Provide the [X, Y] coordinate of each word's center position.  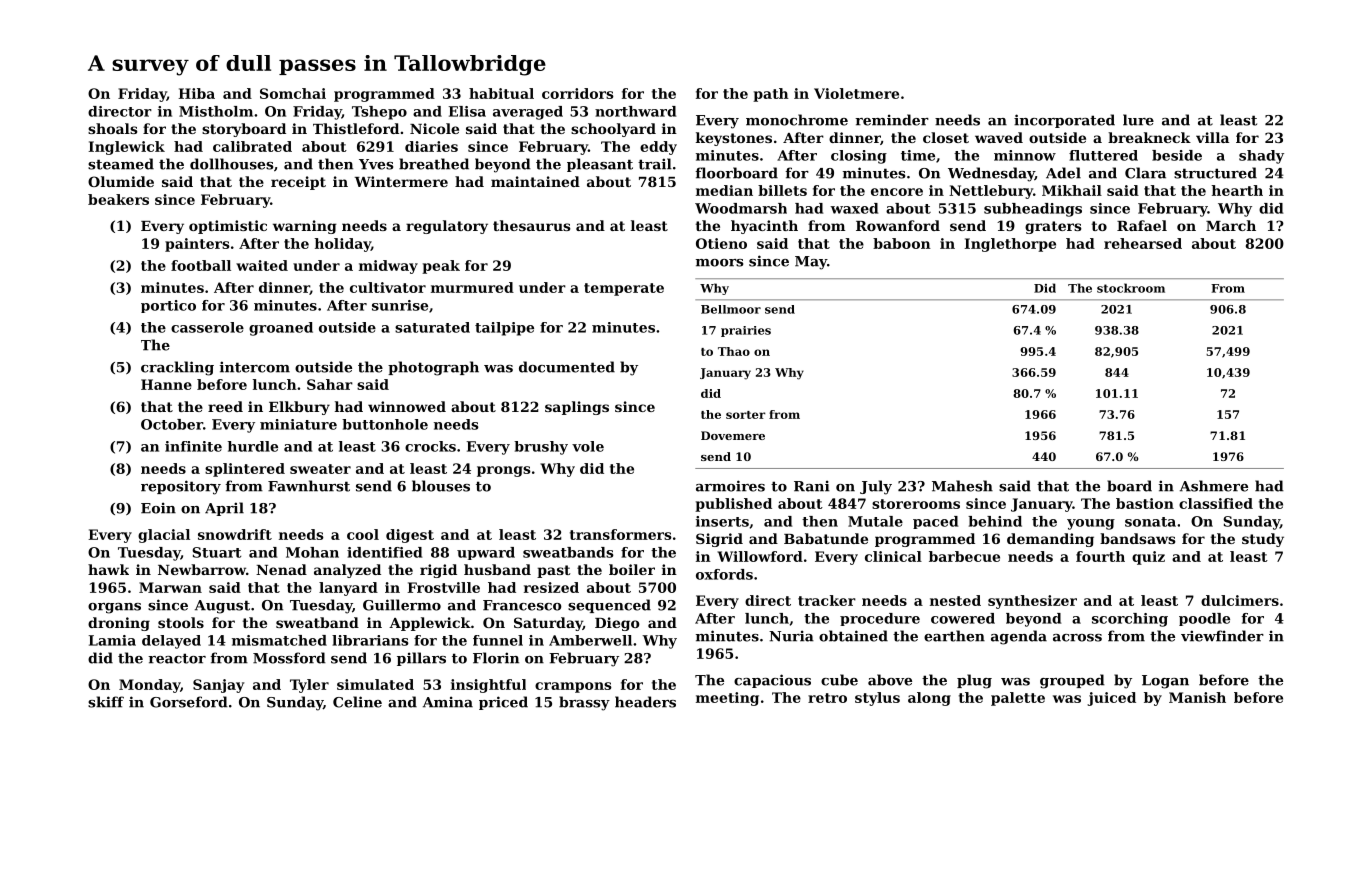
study [1263, 540]
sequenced [609, 606]
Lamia [112, 640]
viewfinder [1222, 636]
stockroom [1131, 288]
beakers [118, 199]
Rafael [1142, 225]
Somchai [293, 93]
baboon [902, 243]
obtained [853, 636]
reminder [892, 120]
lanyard [348, 589]
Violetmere [856, 93]
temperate [624, 289]
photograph [433, 368]
